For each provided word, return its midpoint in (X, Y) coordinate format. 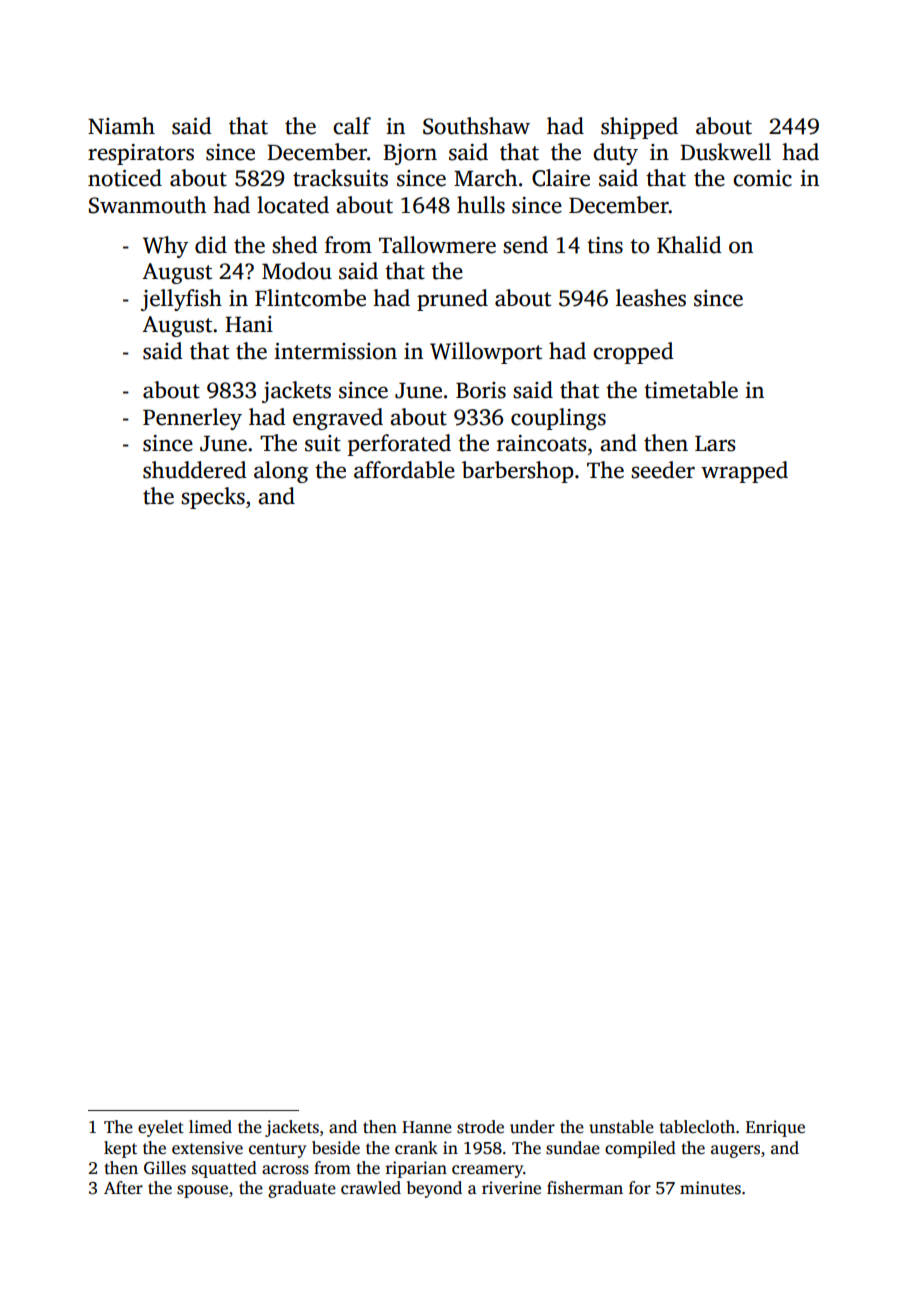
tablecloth (697, 1127)
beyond (434, 1189)
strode (480, 1127)
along (281, 472)
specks (213, 498)
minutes (710, 1188)
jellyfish (181, 300)
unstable (621, 1127)
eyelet (161, 1128)
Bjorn (410, 154)
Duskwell (725, 152)
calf (352, 126)
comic (762, 178)
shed (295, 245)
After (123, 1187)
